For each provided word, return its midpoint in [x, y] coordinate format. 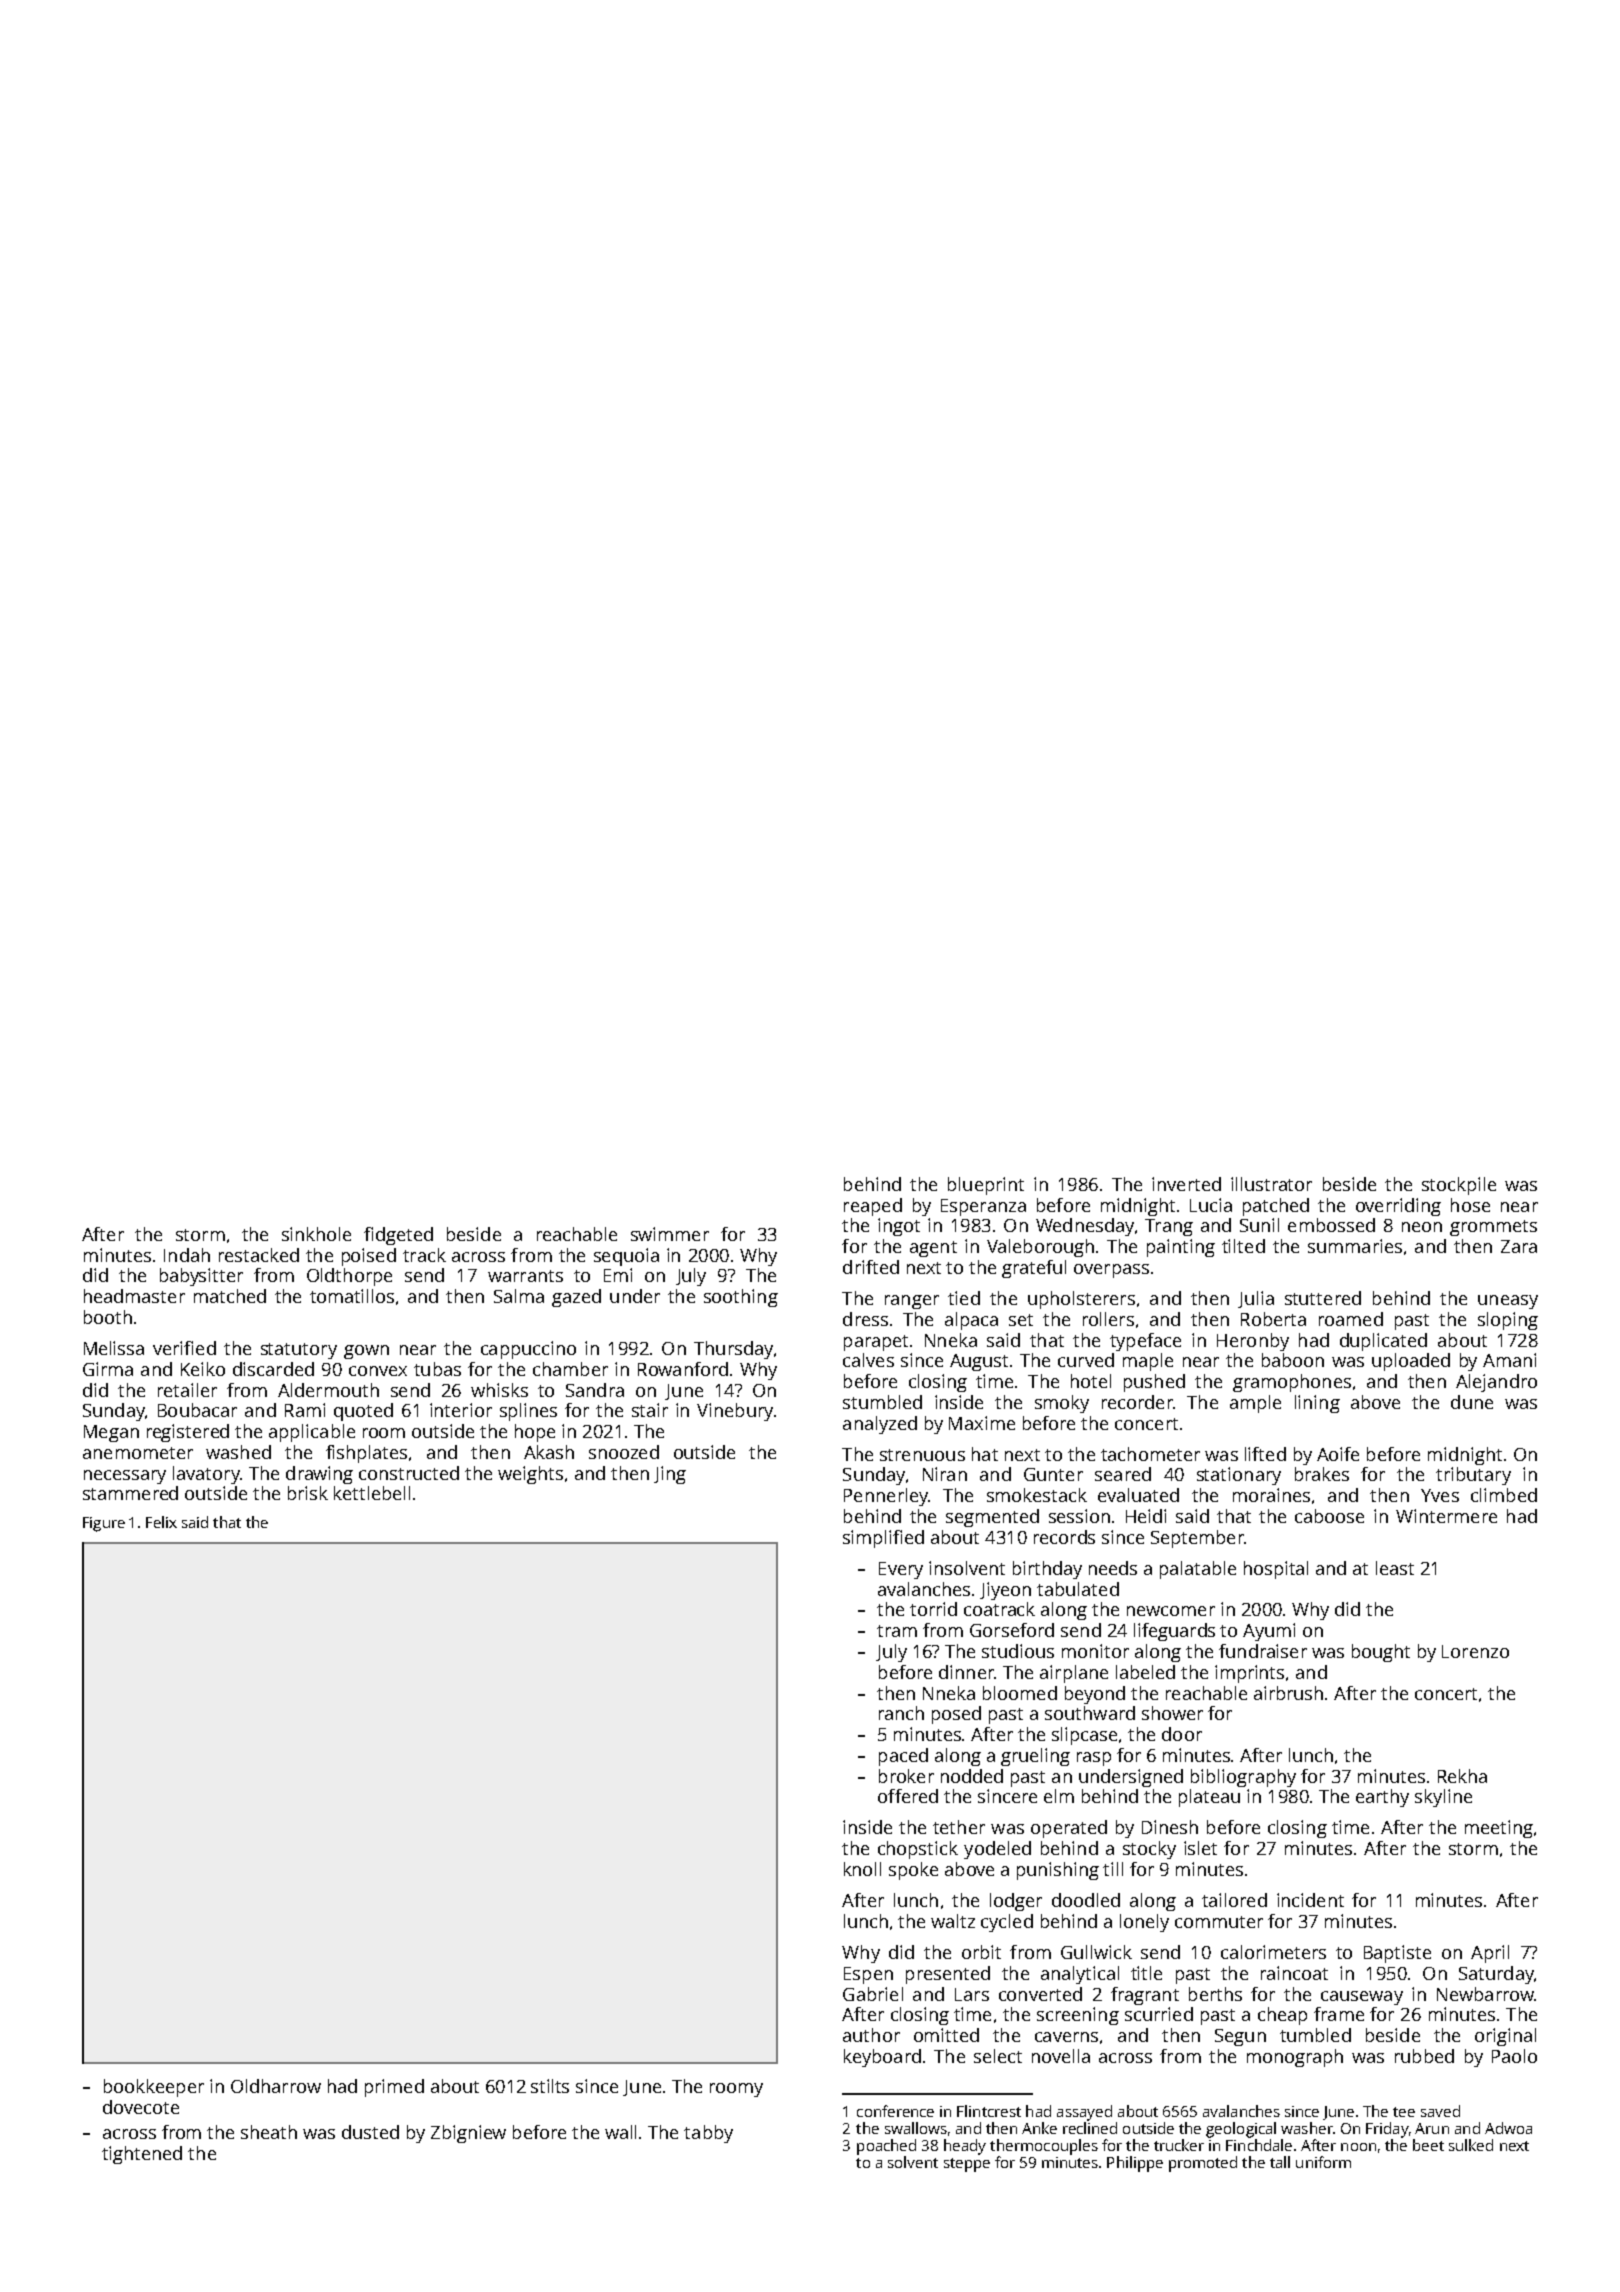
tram [897, 1631]
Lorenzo [1475, 1651]
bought [1381, 1653]
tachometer [1150, 1454]
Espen [868, 1975]
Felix [161, 1522]
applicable [312, 1433]
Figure [104, 1524]
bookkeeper [154, 2088]
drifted [871, 1267]
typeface [1145, 1342]
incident [1310, 1900]
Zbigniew [468, 2134]
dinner [966, 1672]
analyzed [880, 1425]
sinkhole [316, 1234]
